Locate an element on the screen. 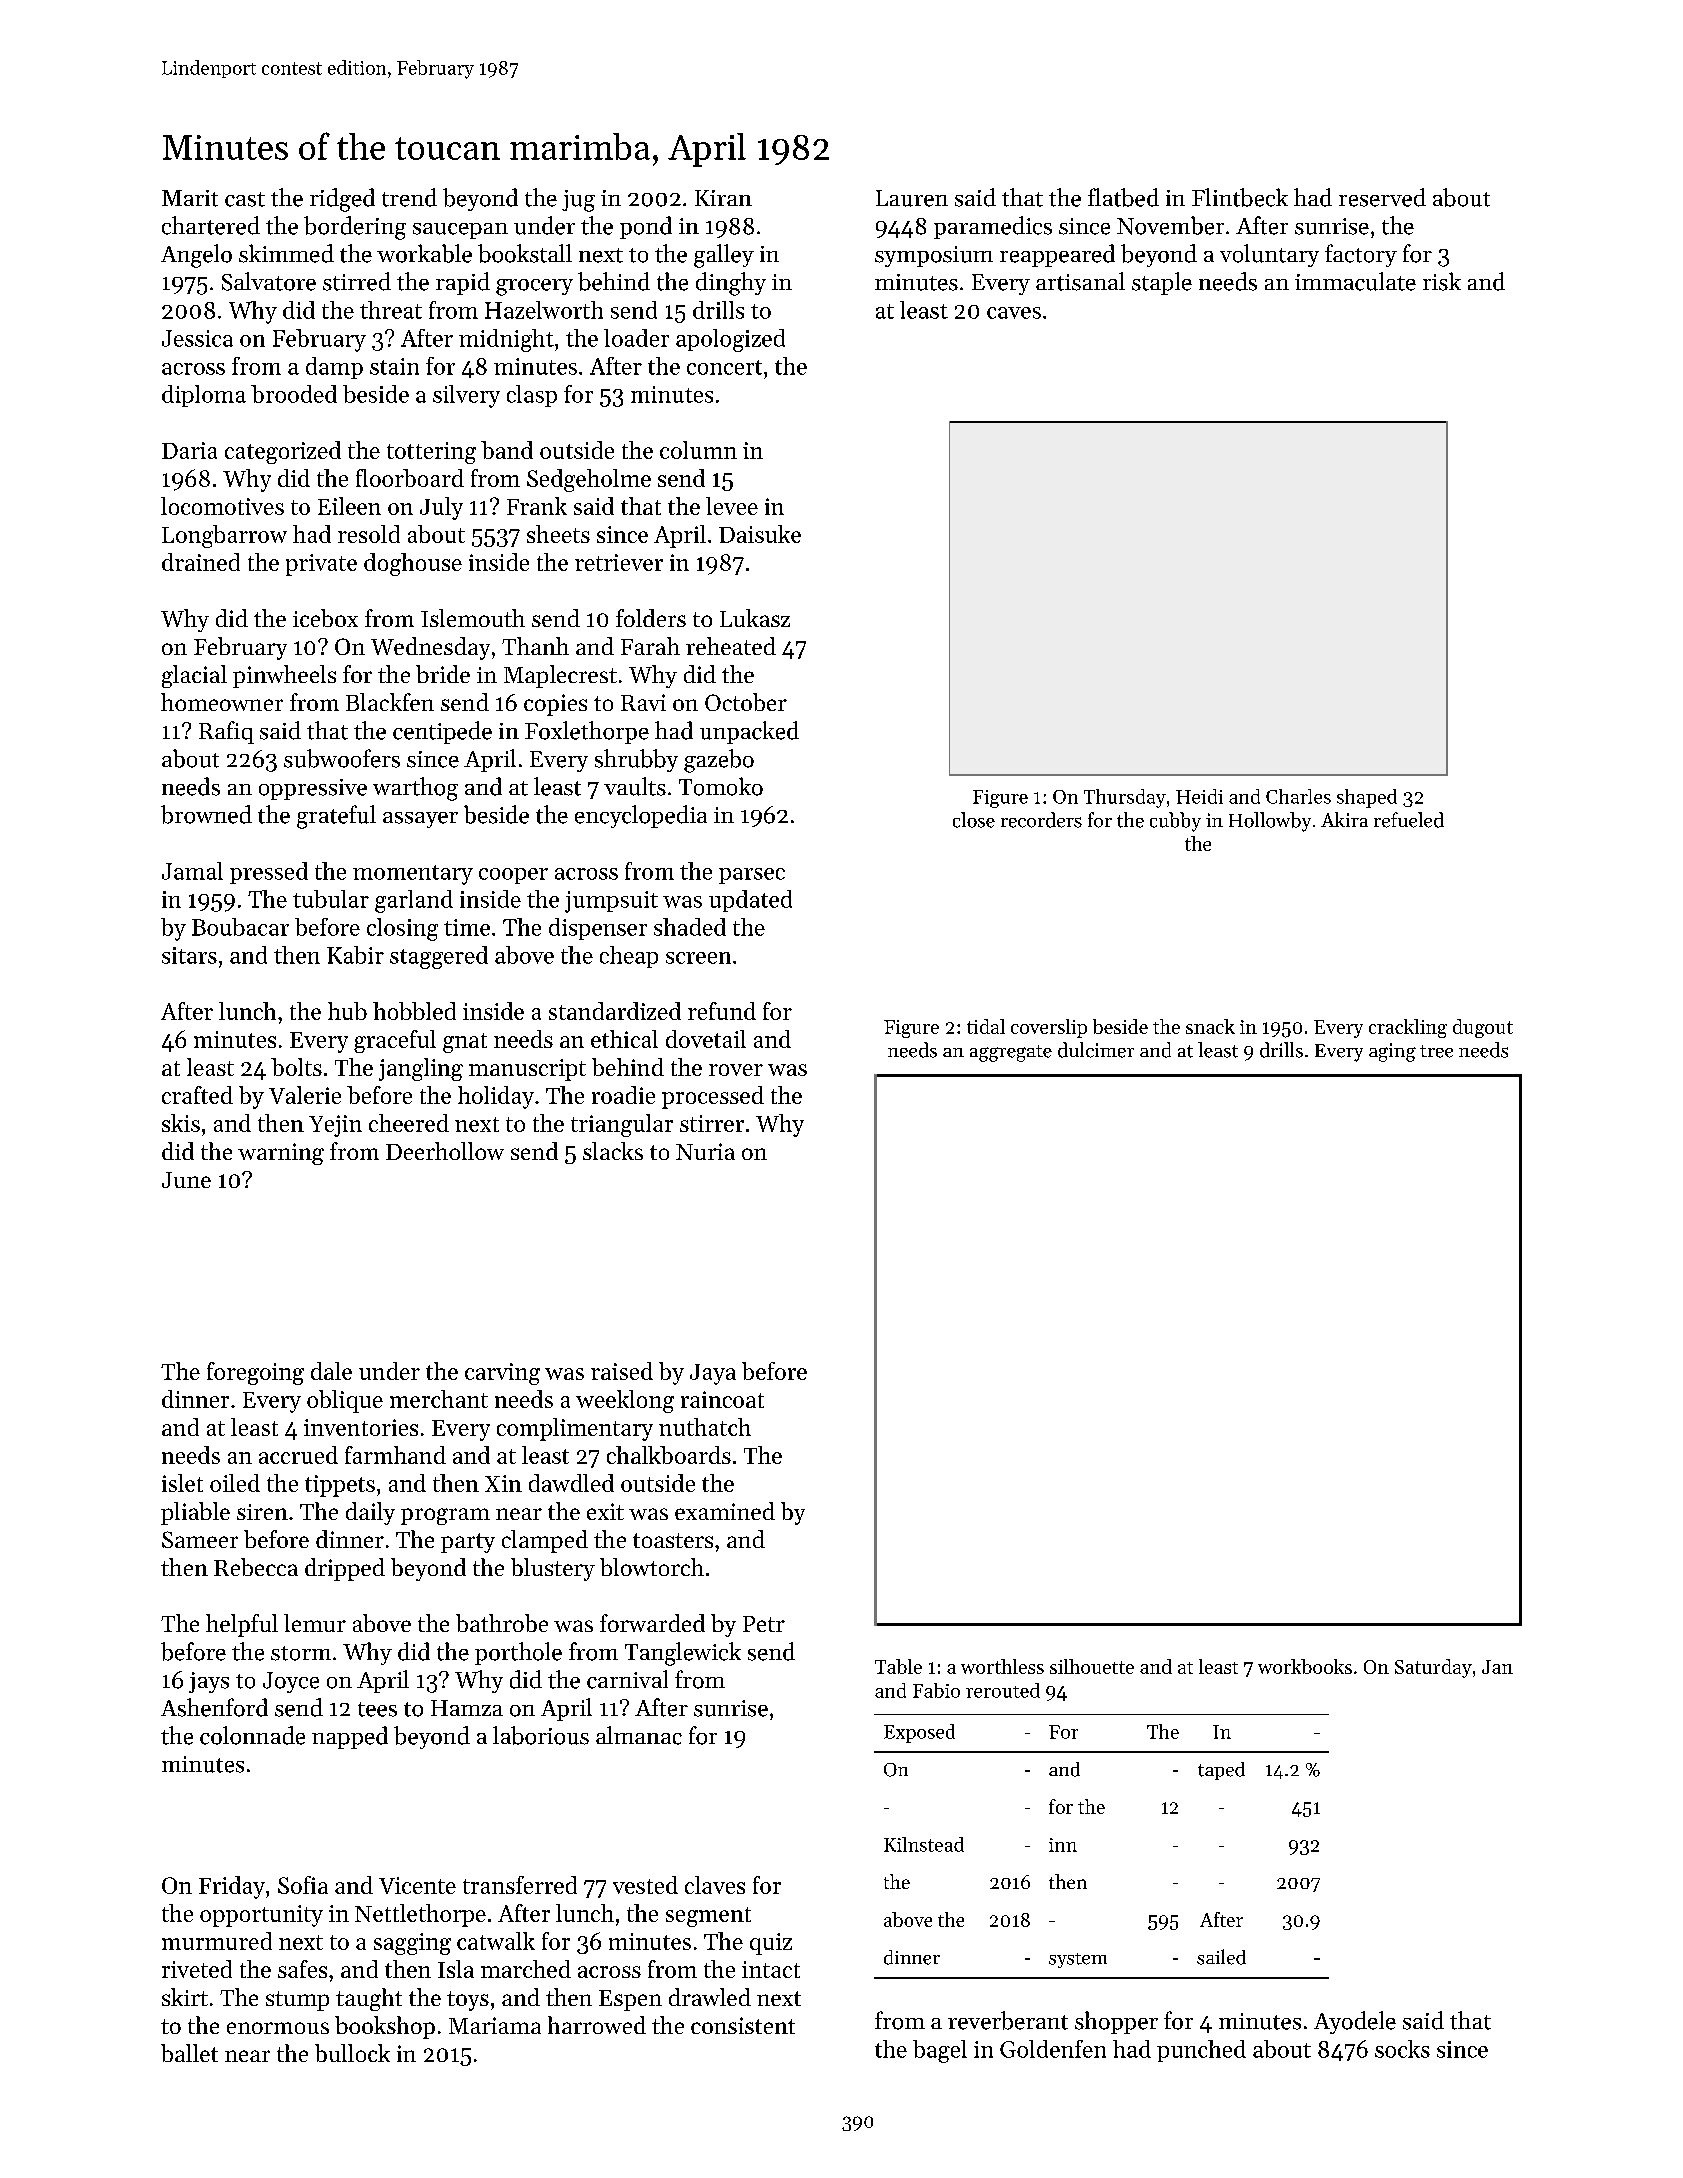  symposium is located at coordinates (934, 256).
